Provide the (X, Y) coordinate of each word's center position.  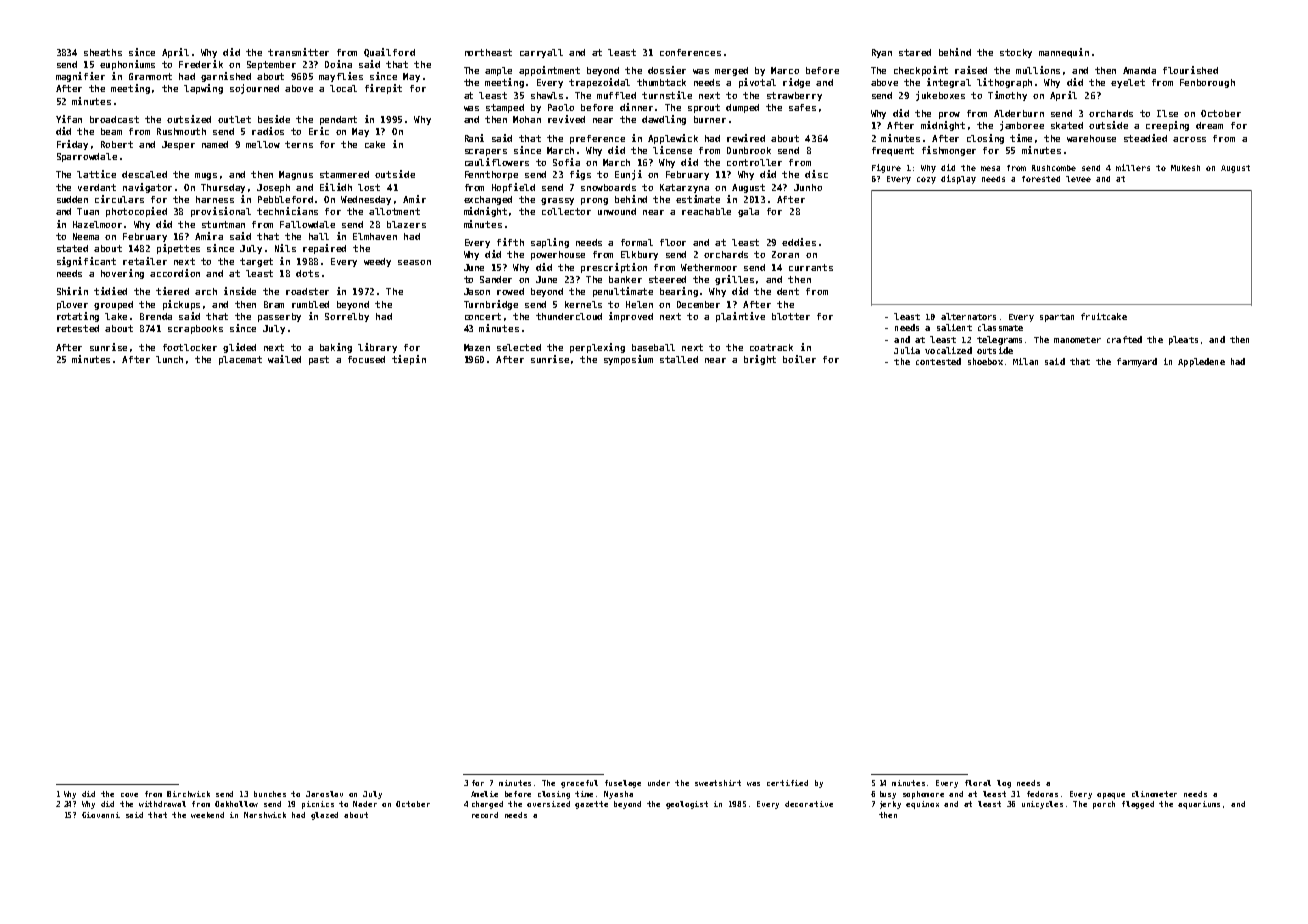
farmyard (1137, 362)
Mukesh (1185, 168)
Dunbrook (749, 150)
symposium (628, 360)
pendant (338, 120)
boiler (799, 359)
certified (787, 783)
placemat (240, 360)
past (319, 360)
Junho (808, 187)
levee (1078, 179)
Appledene (1201, 362)
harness (215, 199)
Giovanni (101, 815)
